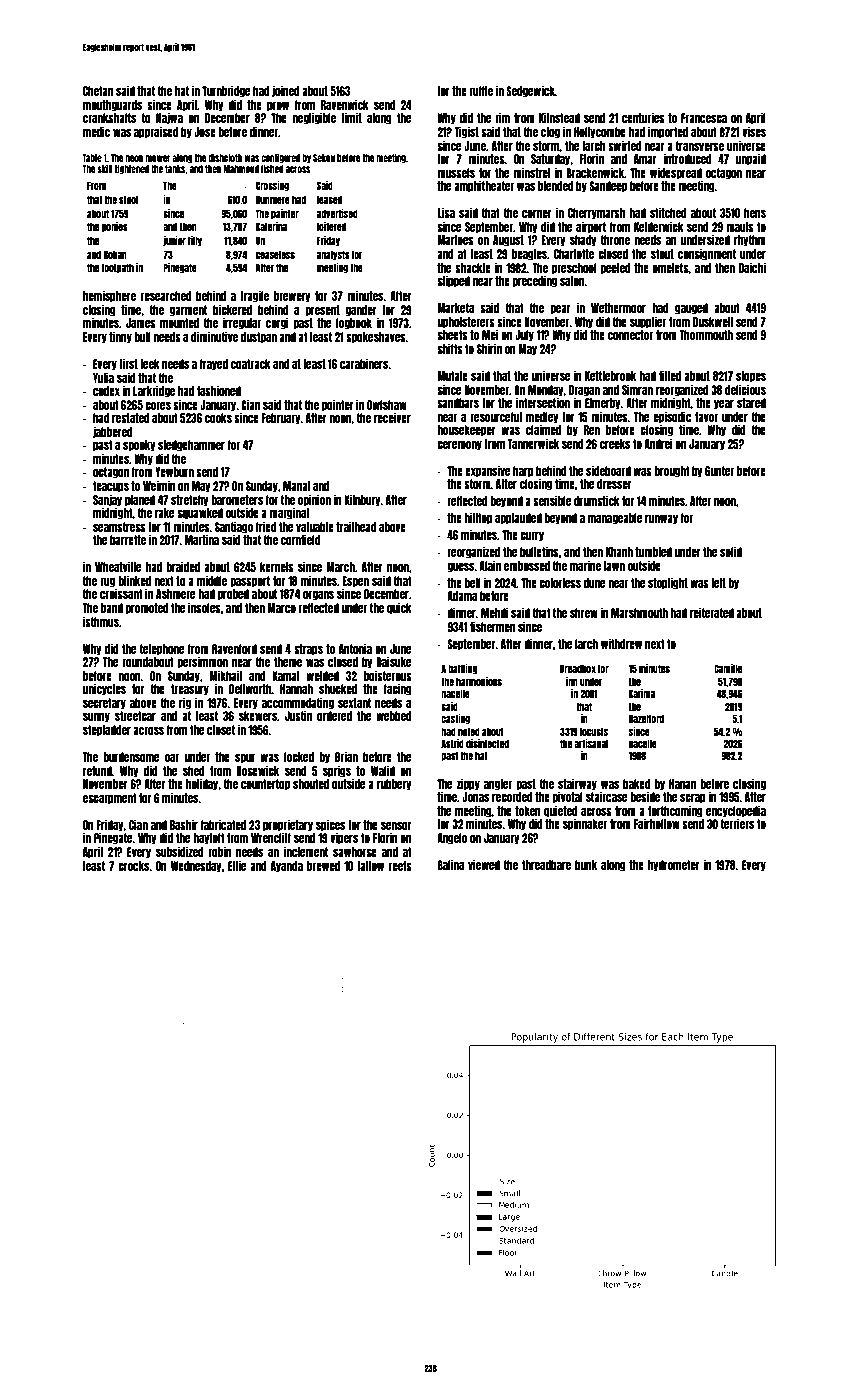 The width and height of the screenshot is (849, 1400). Describe the element at coordinates (719, 471) in the screenshot. I see `Gunter` at that location.
